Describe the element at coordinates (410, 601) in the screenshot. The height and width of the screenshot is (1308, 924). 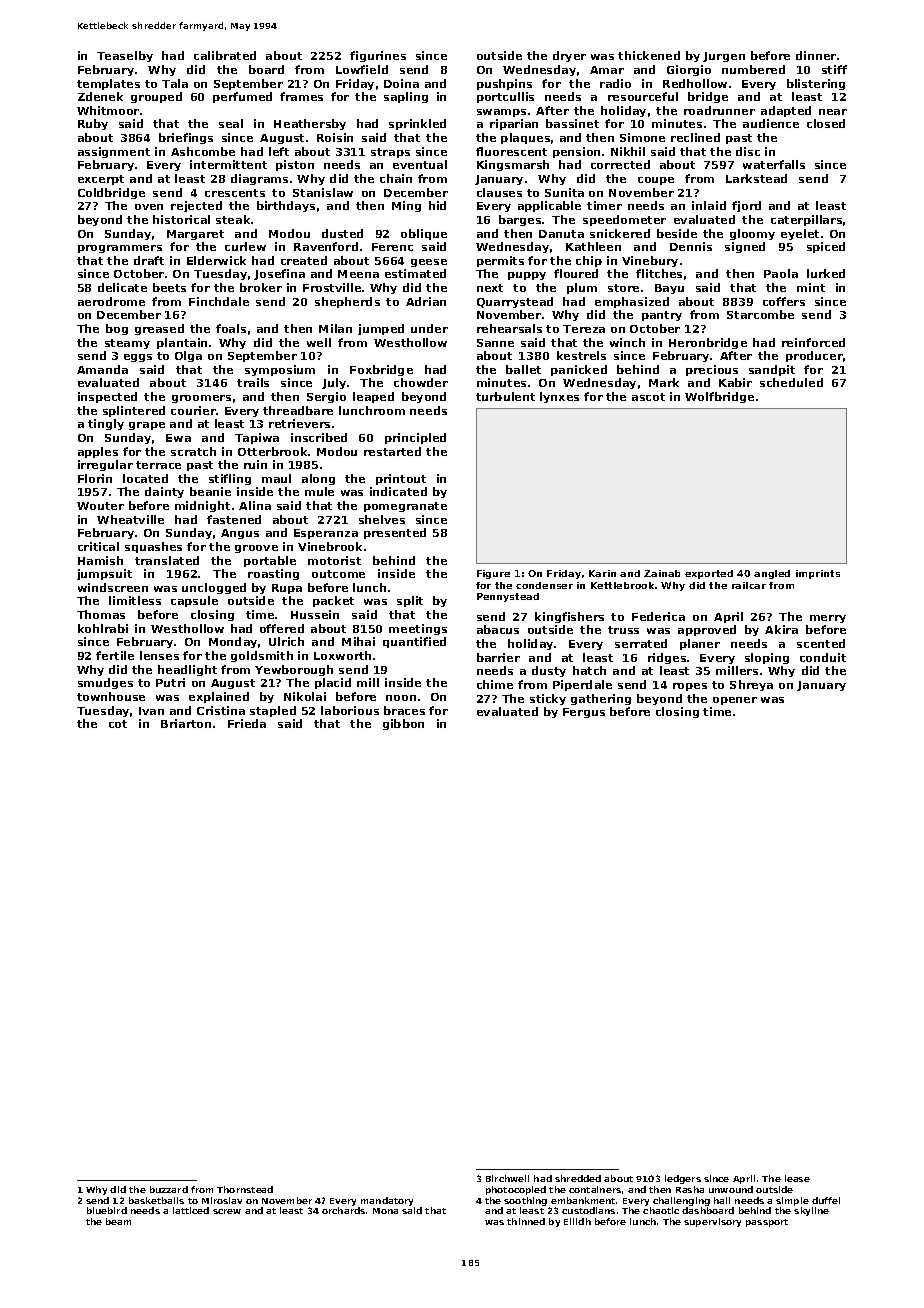
I see `split` at that location.
